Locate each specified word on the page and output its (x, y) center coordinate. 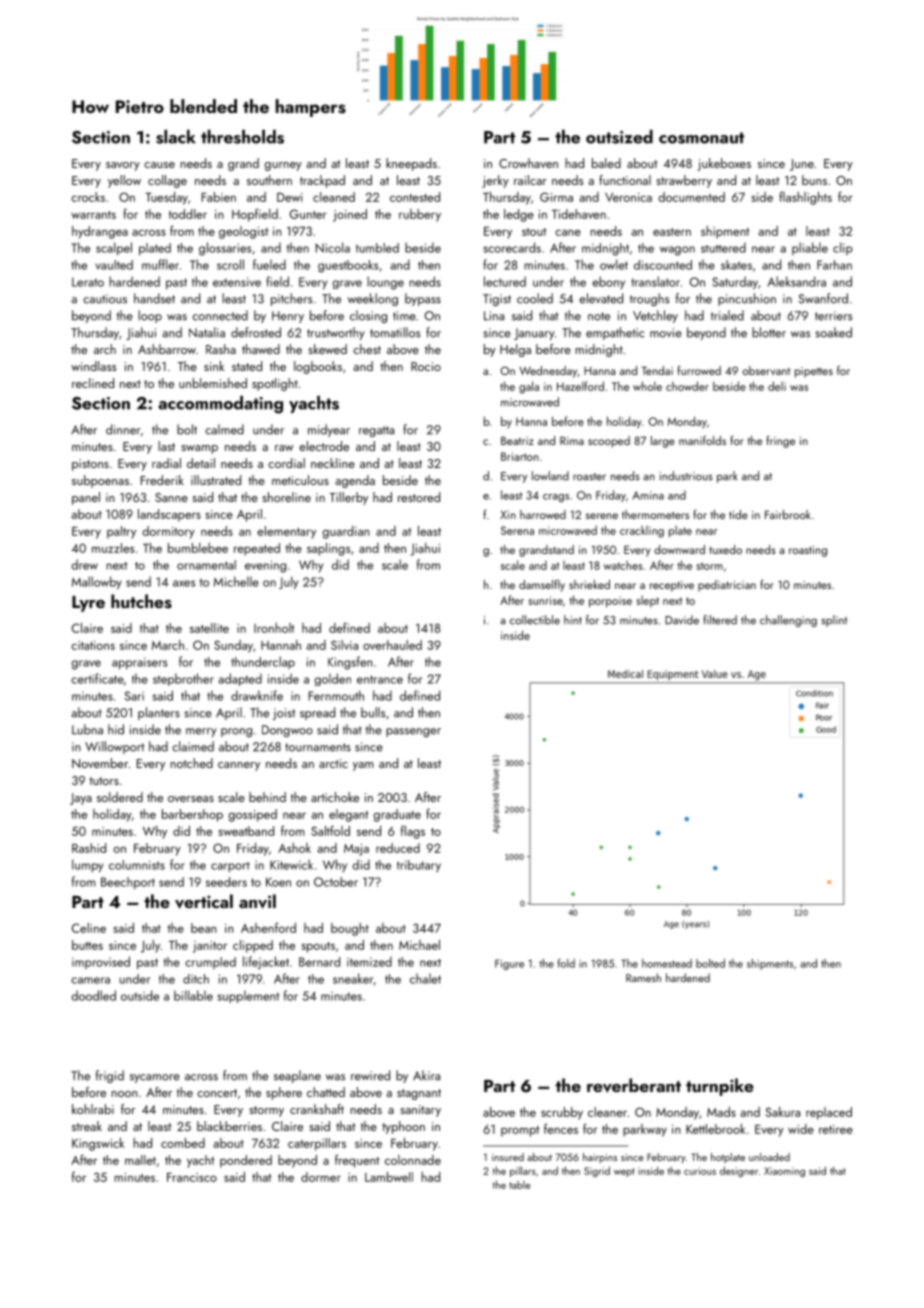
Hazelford (580, 386)
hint (573, 619)
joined (350, 215)
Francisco (192, 1177)
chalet (425, 978)
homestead (667, 963)
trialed (727, 315)
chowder (687, 386)
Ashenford (268, 927)
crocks (88, 197)
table (519, 1185)
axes (184, 583)
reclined (93, 383)
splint (834, 621)
